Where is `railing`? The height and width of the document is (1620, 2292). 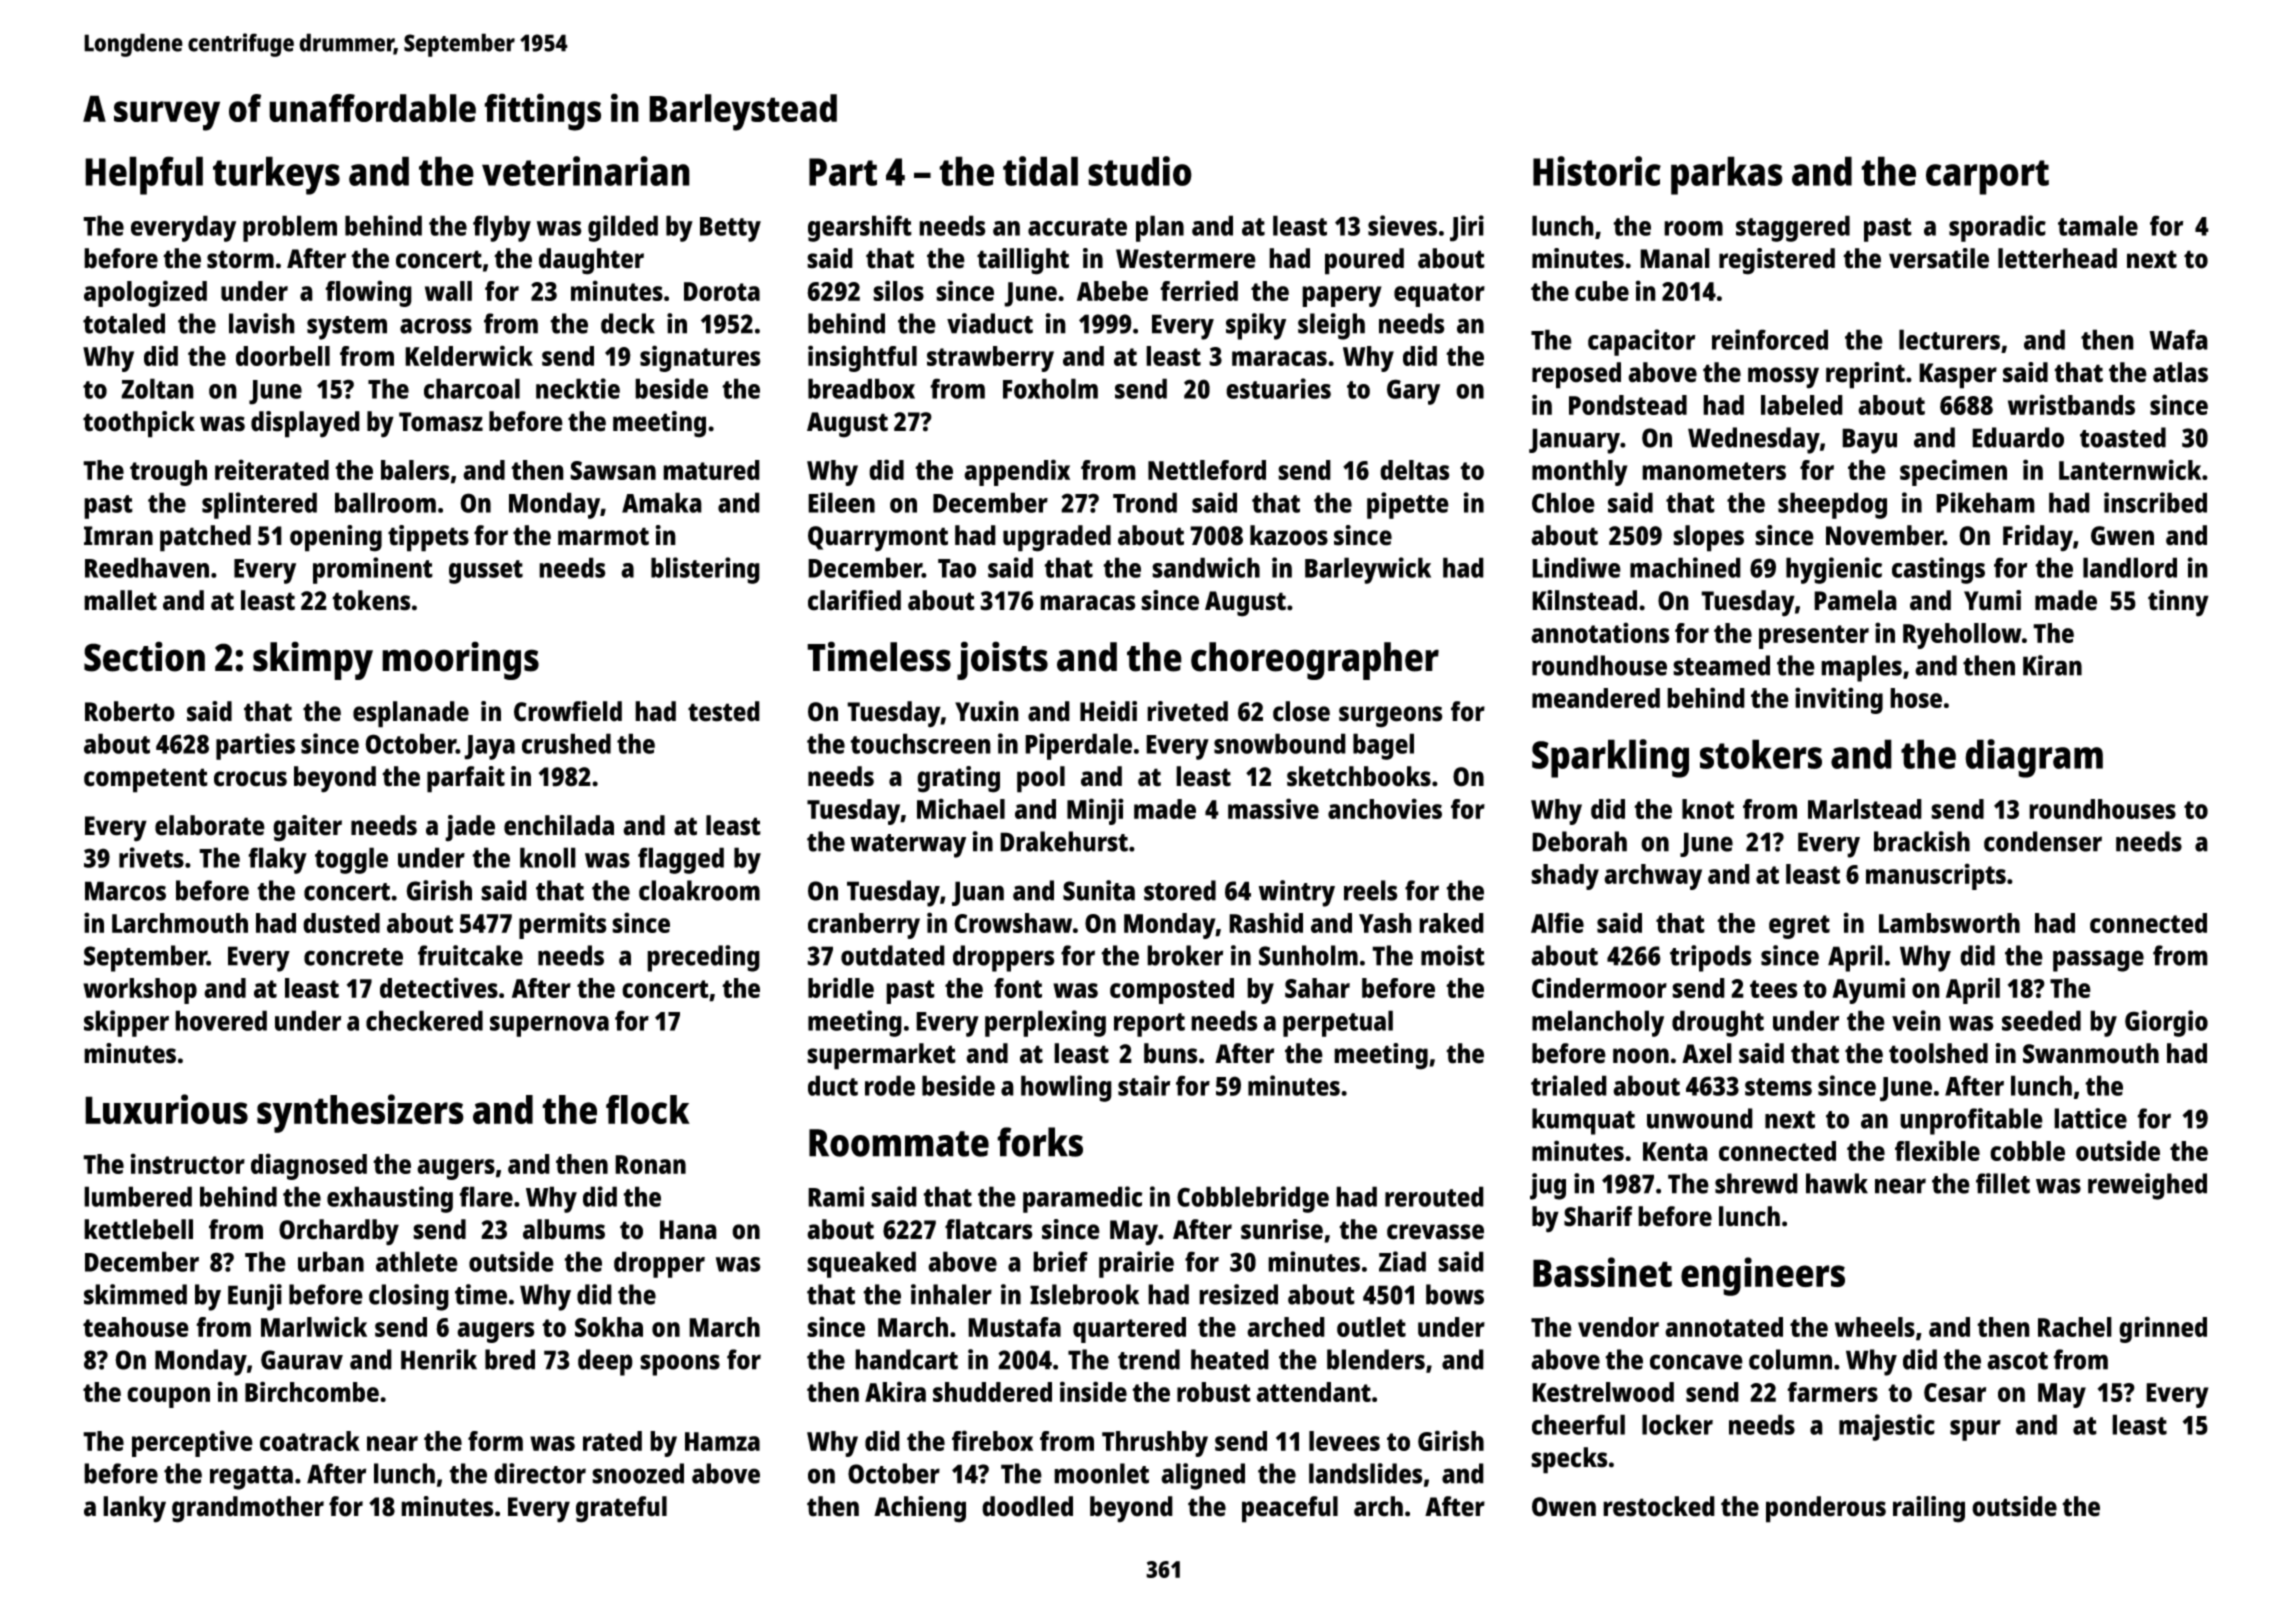
railing is located at coordinates (1929, 1509).
